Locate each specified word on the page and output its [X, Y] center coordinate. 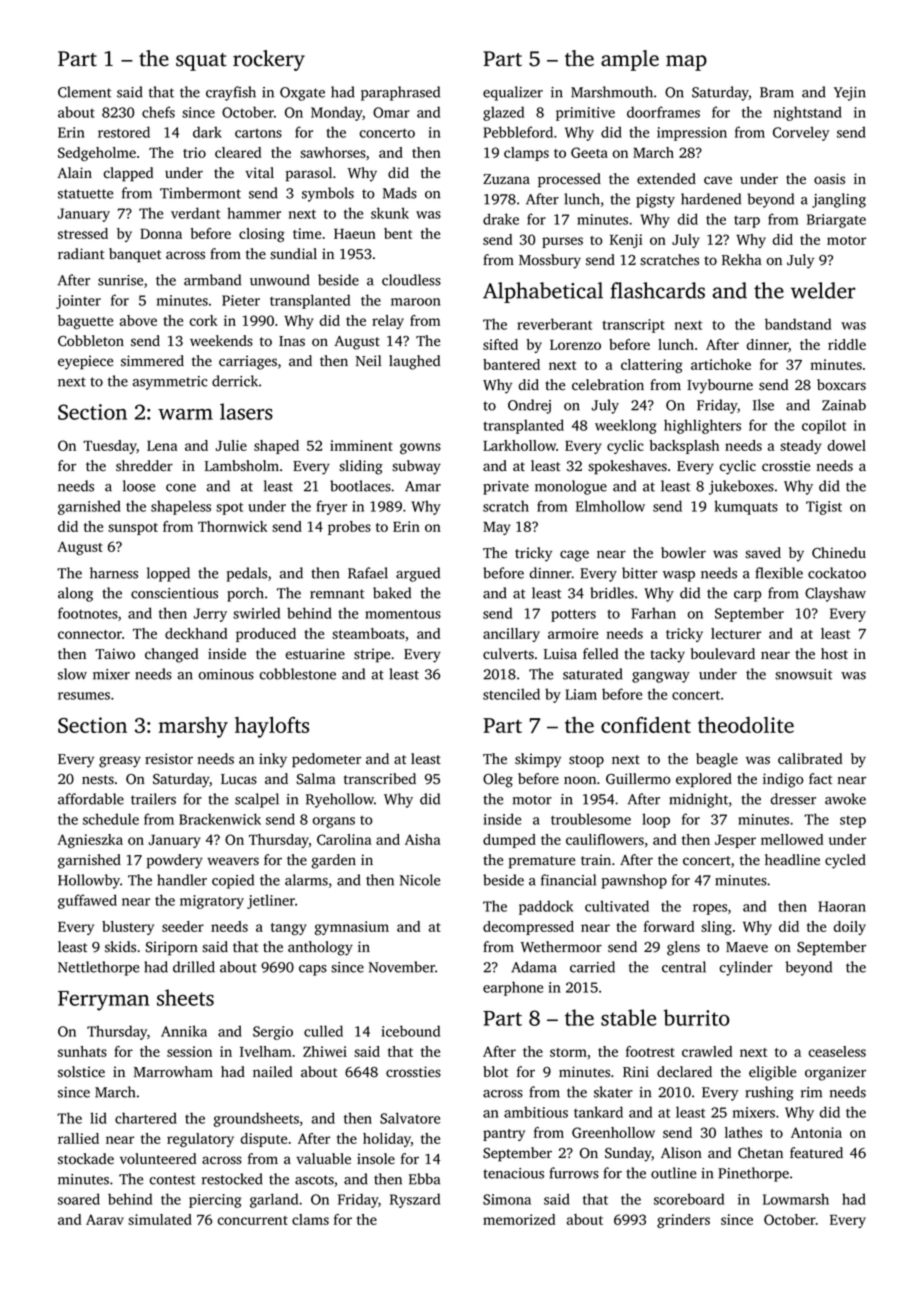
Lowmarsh [796, 1199]
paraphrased [400, 93]
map [686, 63]
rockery [269, 60]
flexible [779, 573]
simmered [152, 361]
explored [704, 780]
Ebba [424, 1179]
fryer [331, 507]
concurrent [253, 1220]
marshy [193, 727]
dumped [509, 841]
